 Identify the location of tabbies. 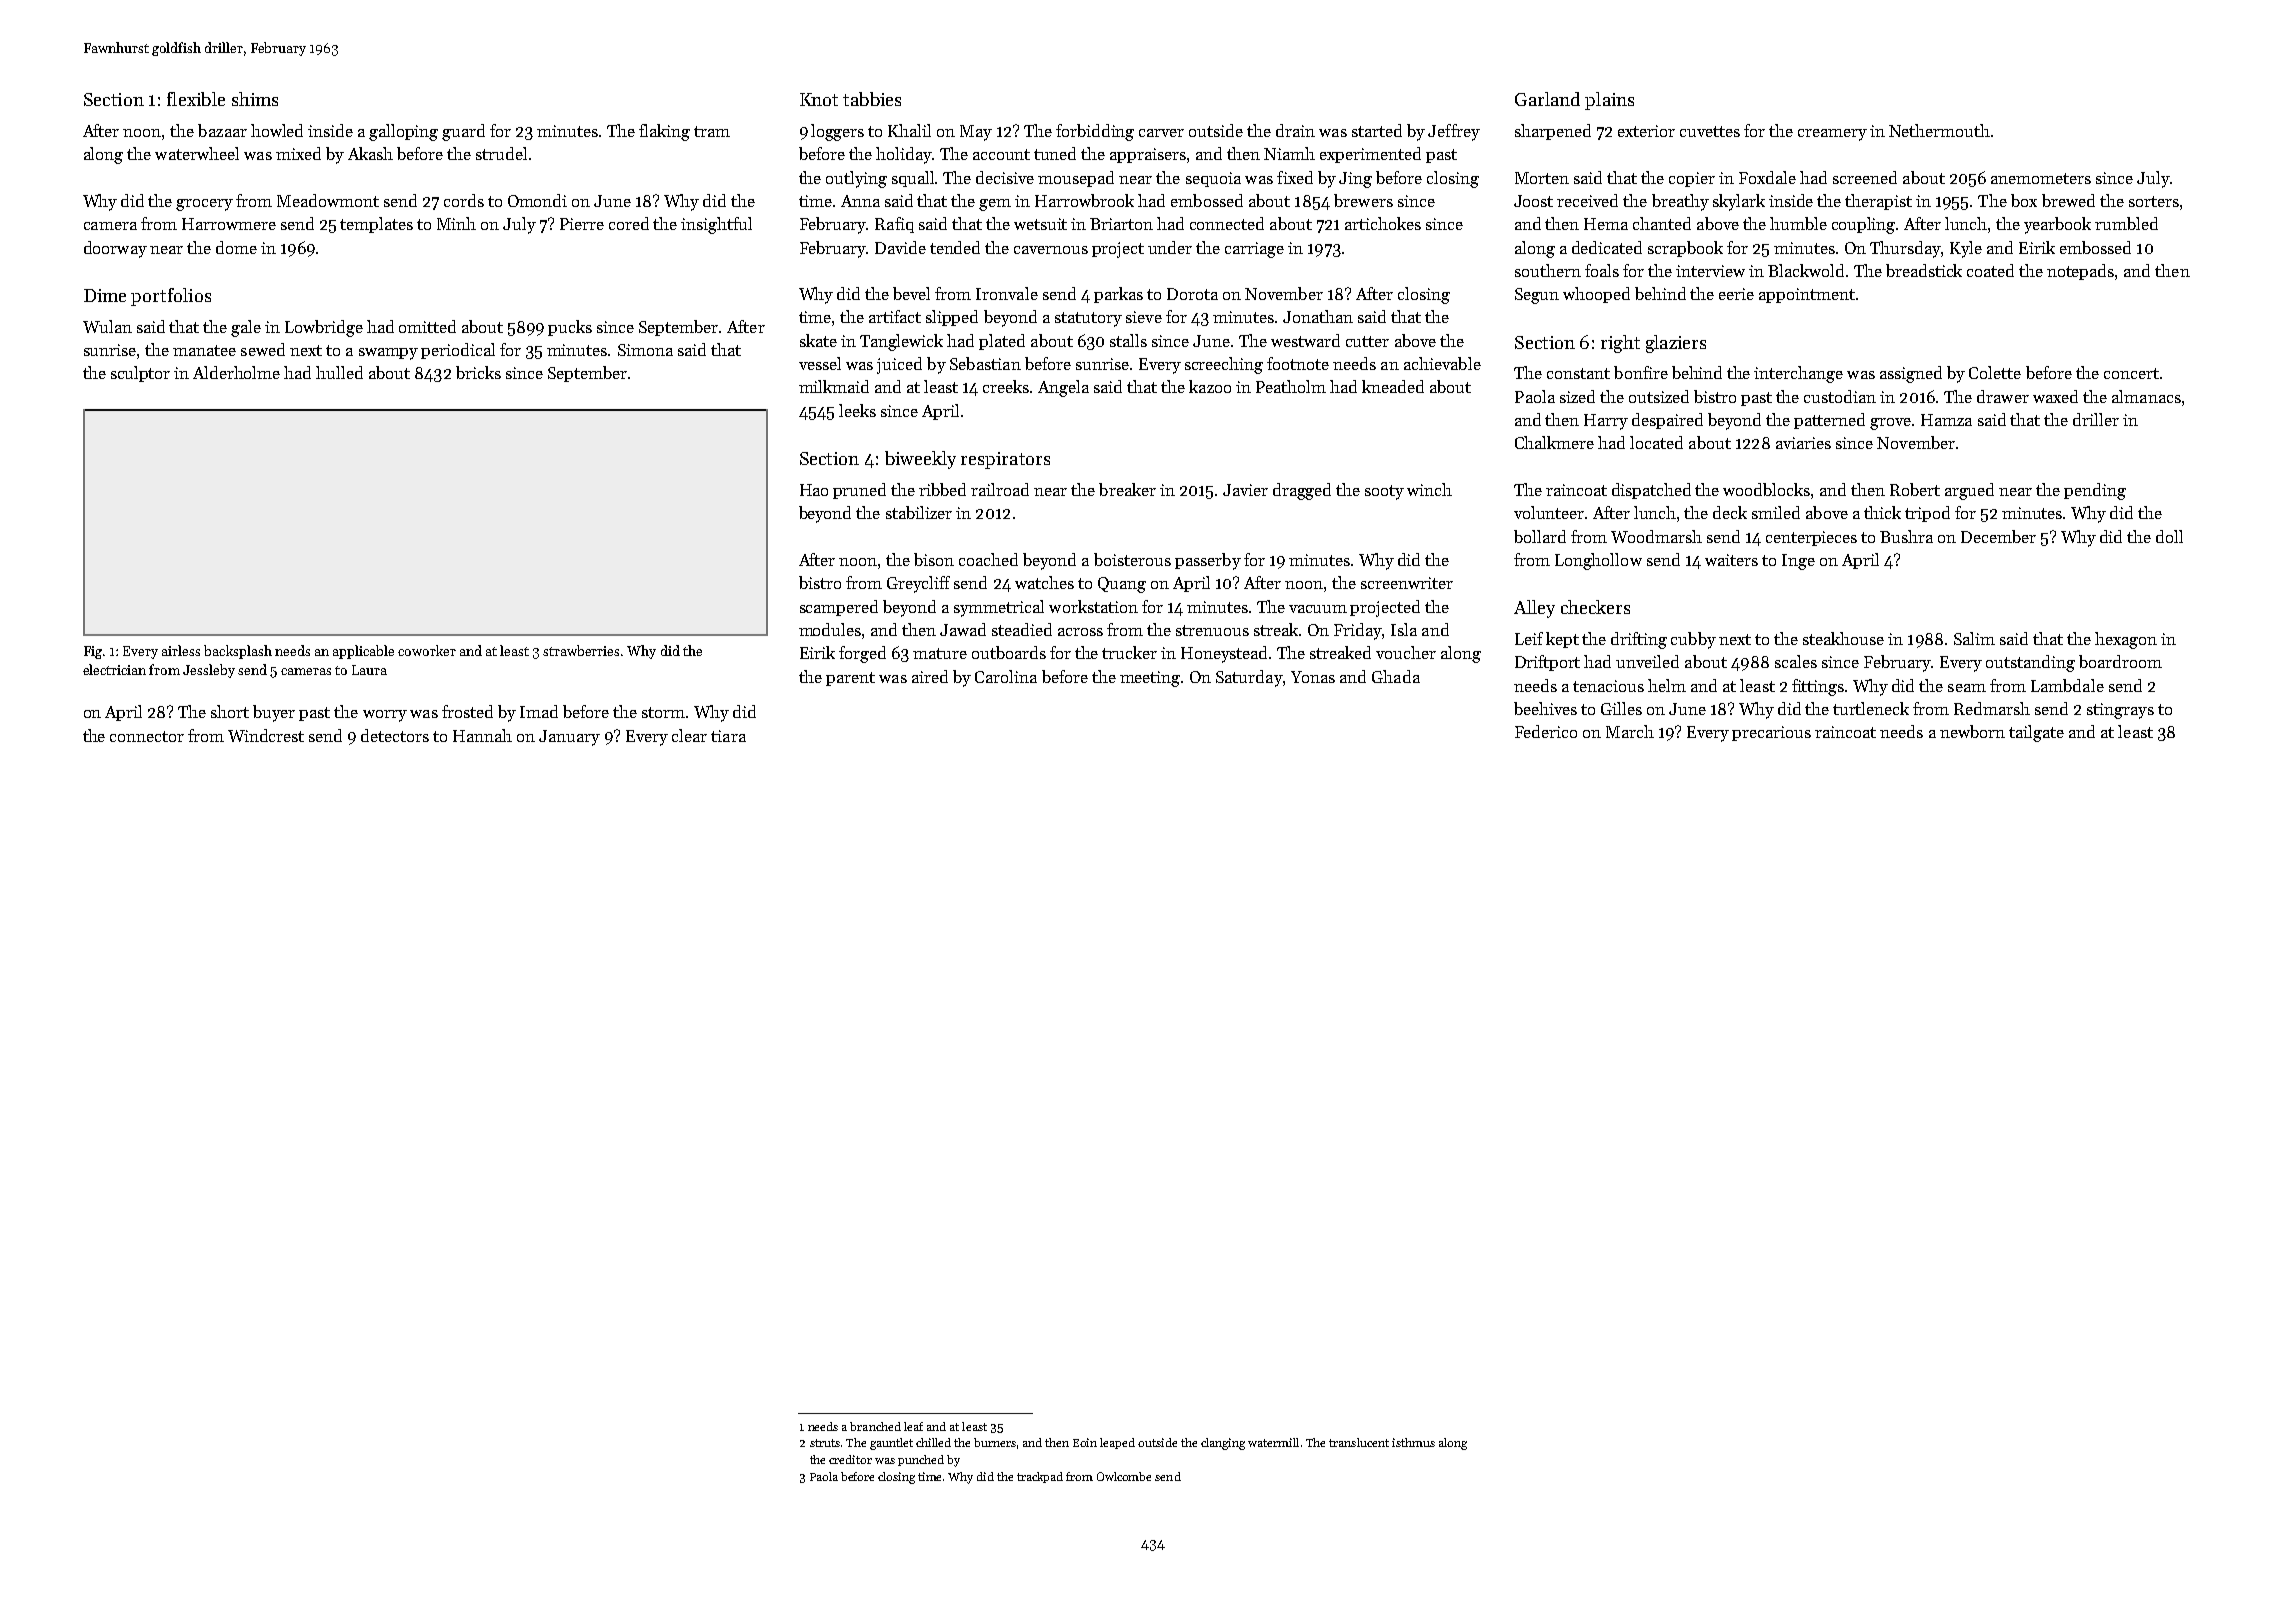
(872, 99).
